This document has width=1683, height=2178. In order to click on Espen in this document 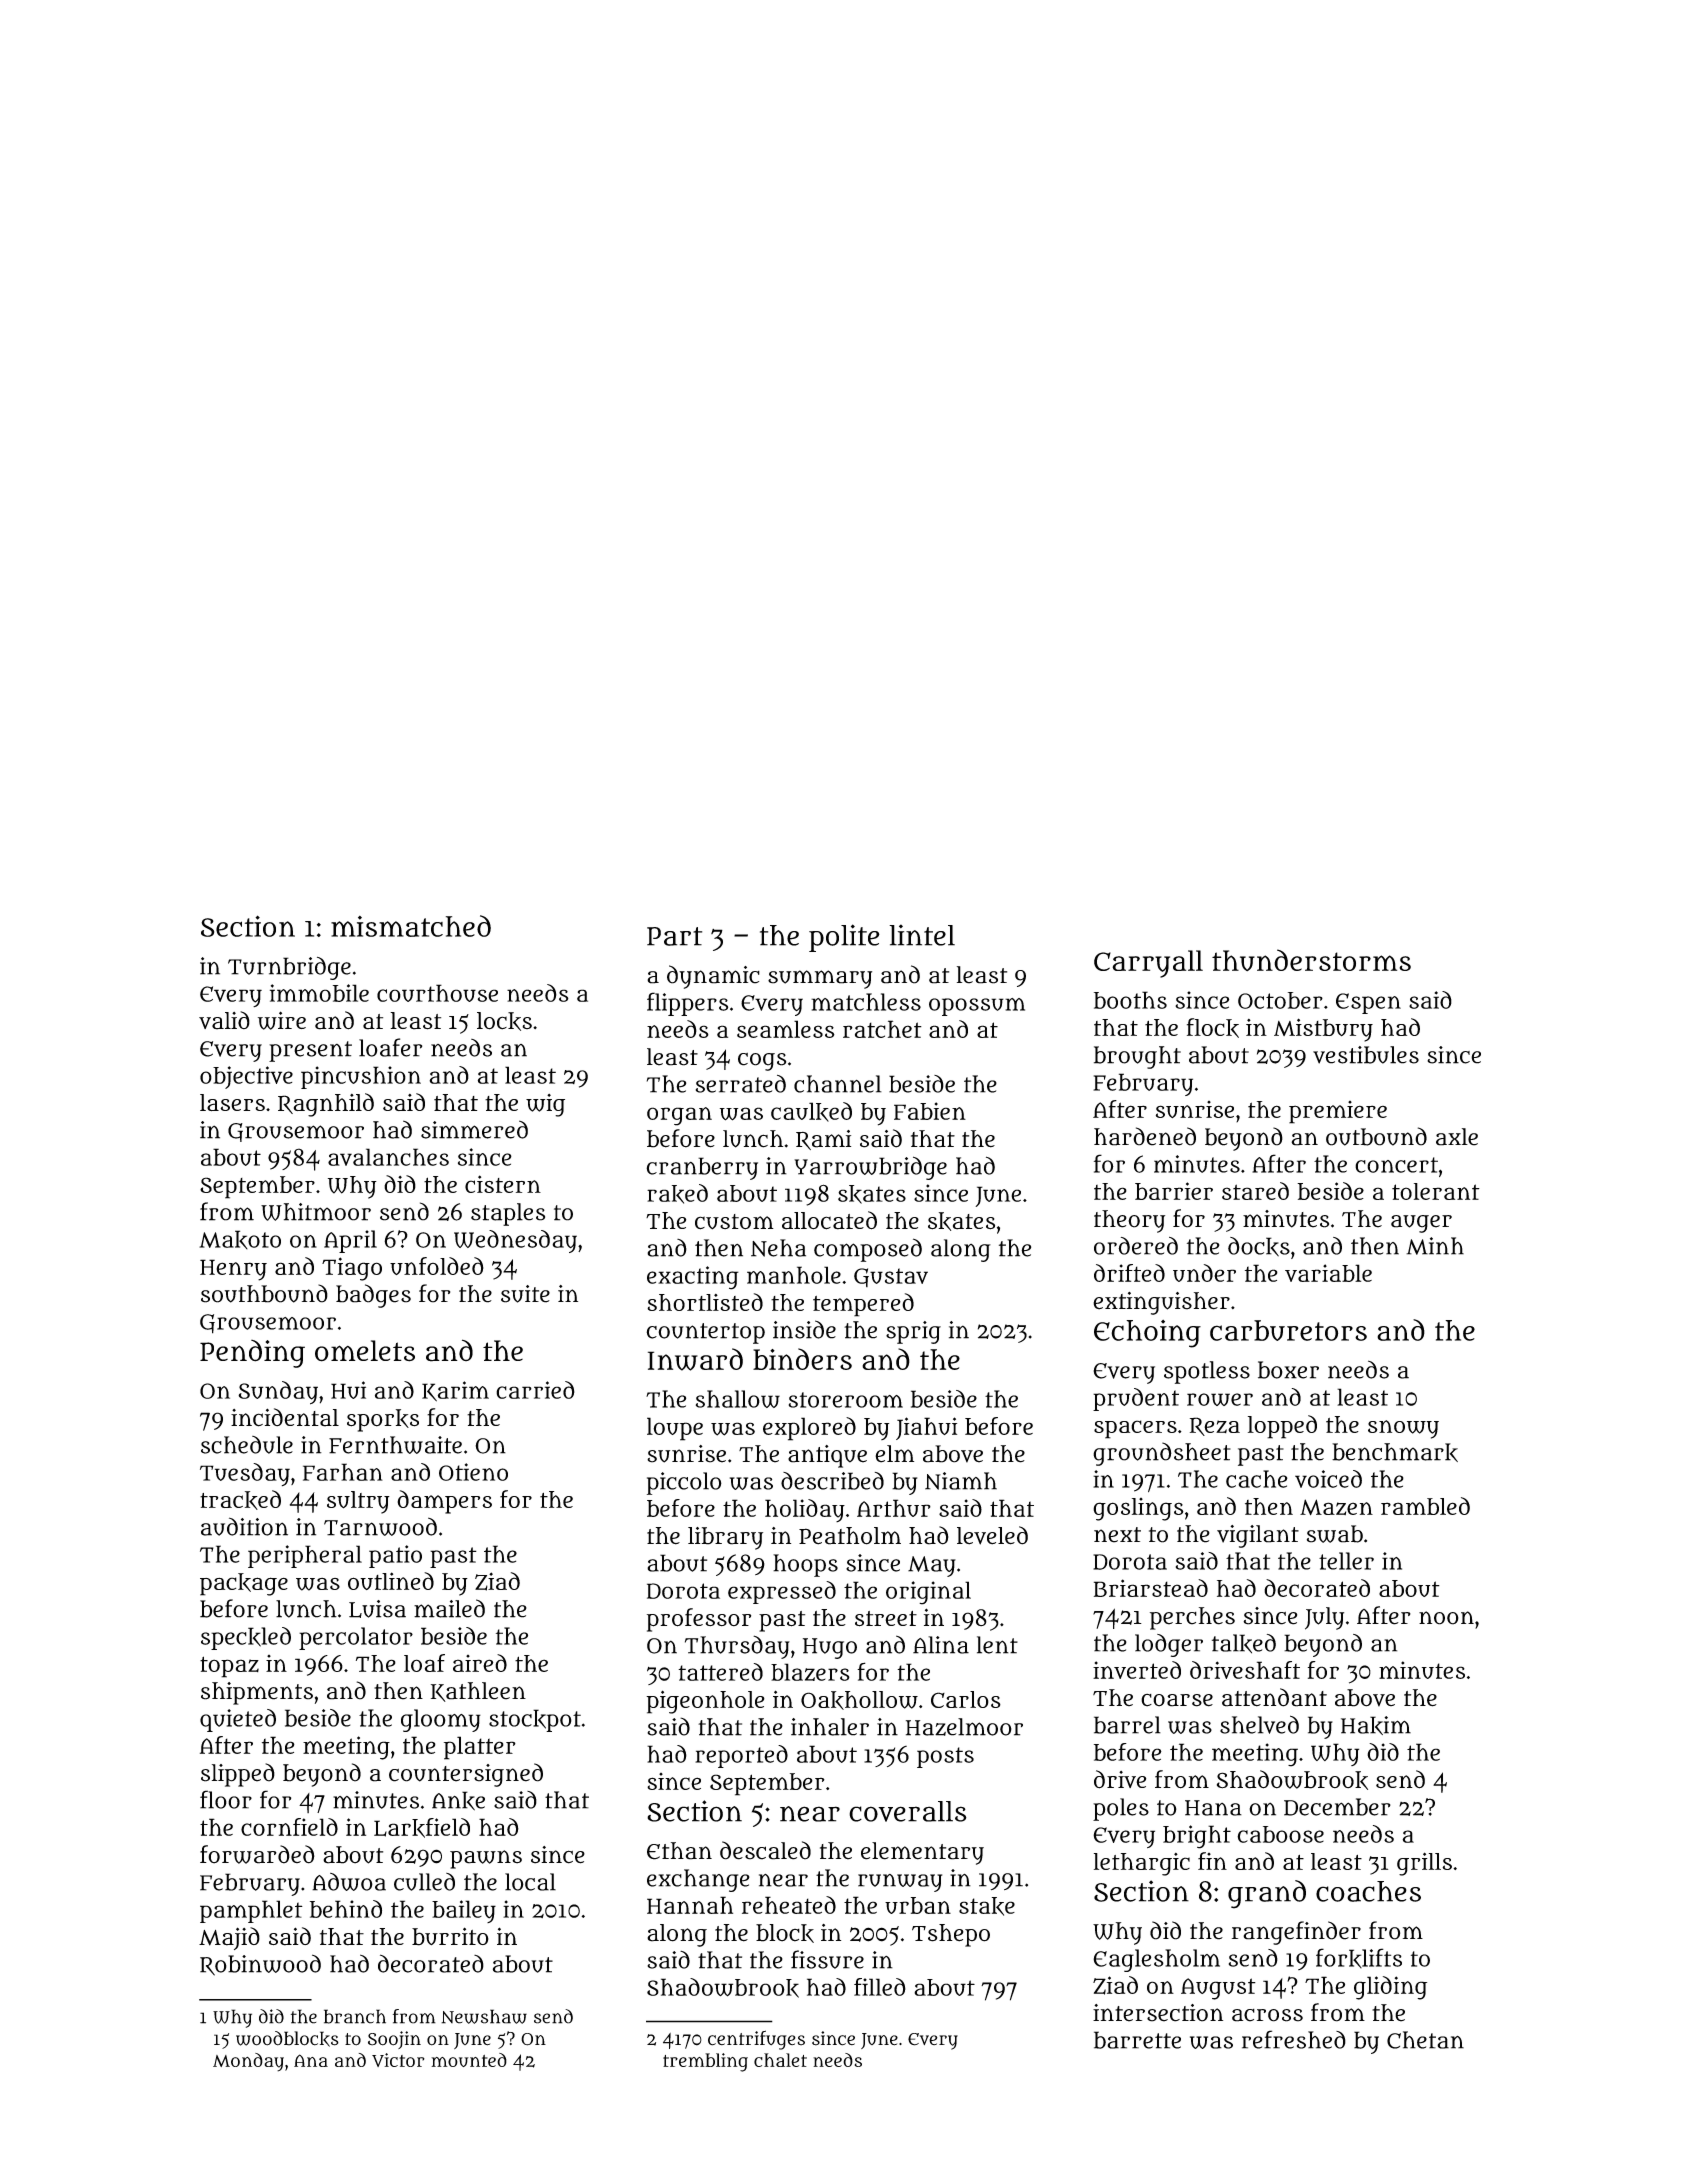, I will do `click(1368, 1003)`.
